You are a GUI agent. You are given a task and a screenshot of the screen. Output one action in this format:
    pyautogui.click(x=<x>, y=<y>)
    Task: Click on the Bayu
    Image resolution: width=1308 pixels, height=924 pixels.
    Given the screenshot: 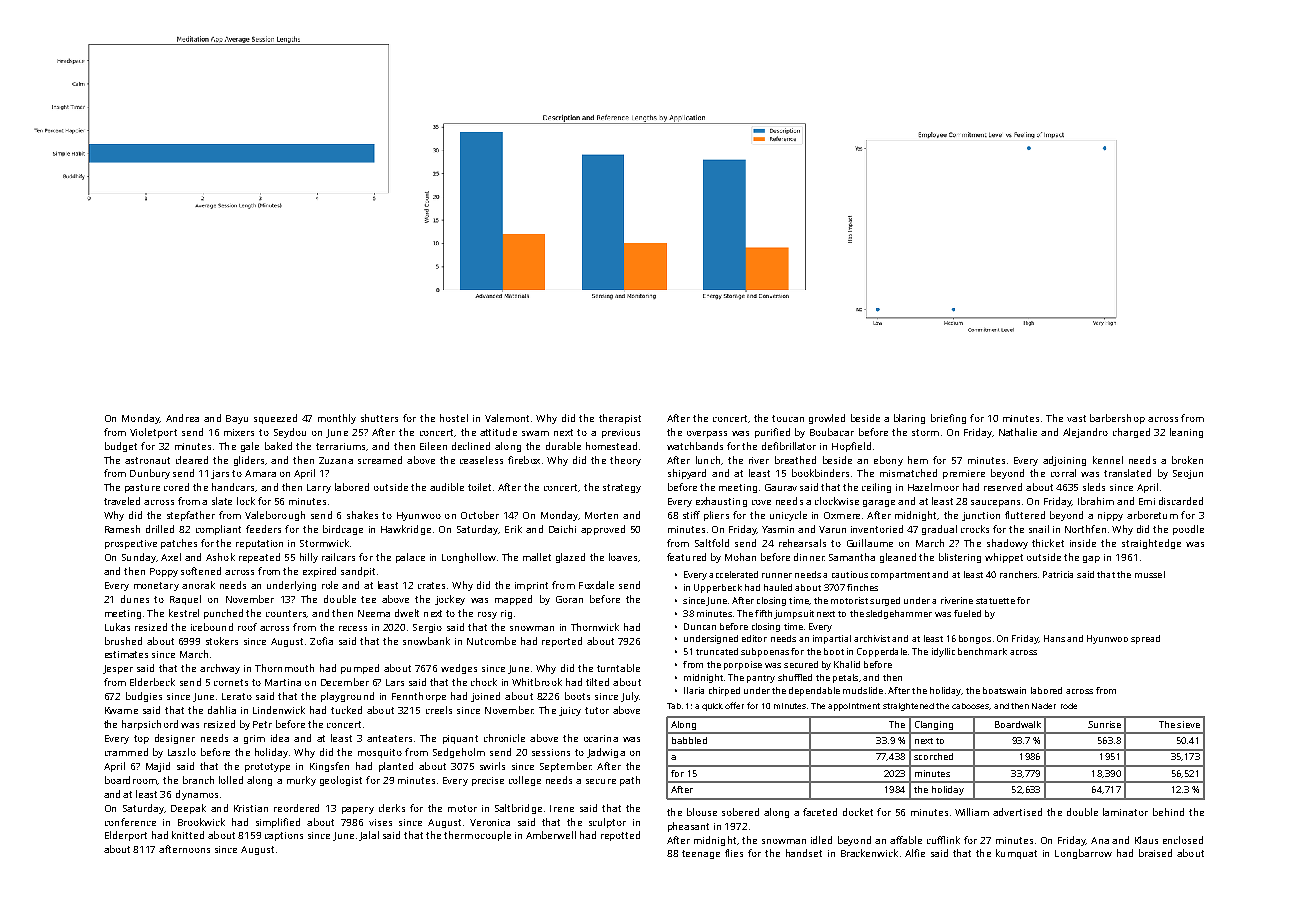 What is the action you would take?
    pyautogui.click(x=237, y=419)
